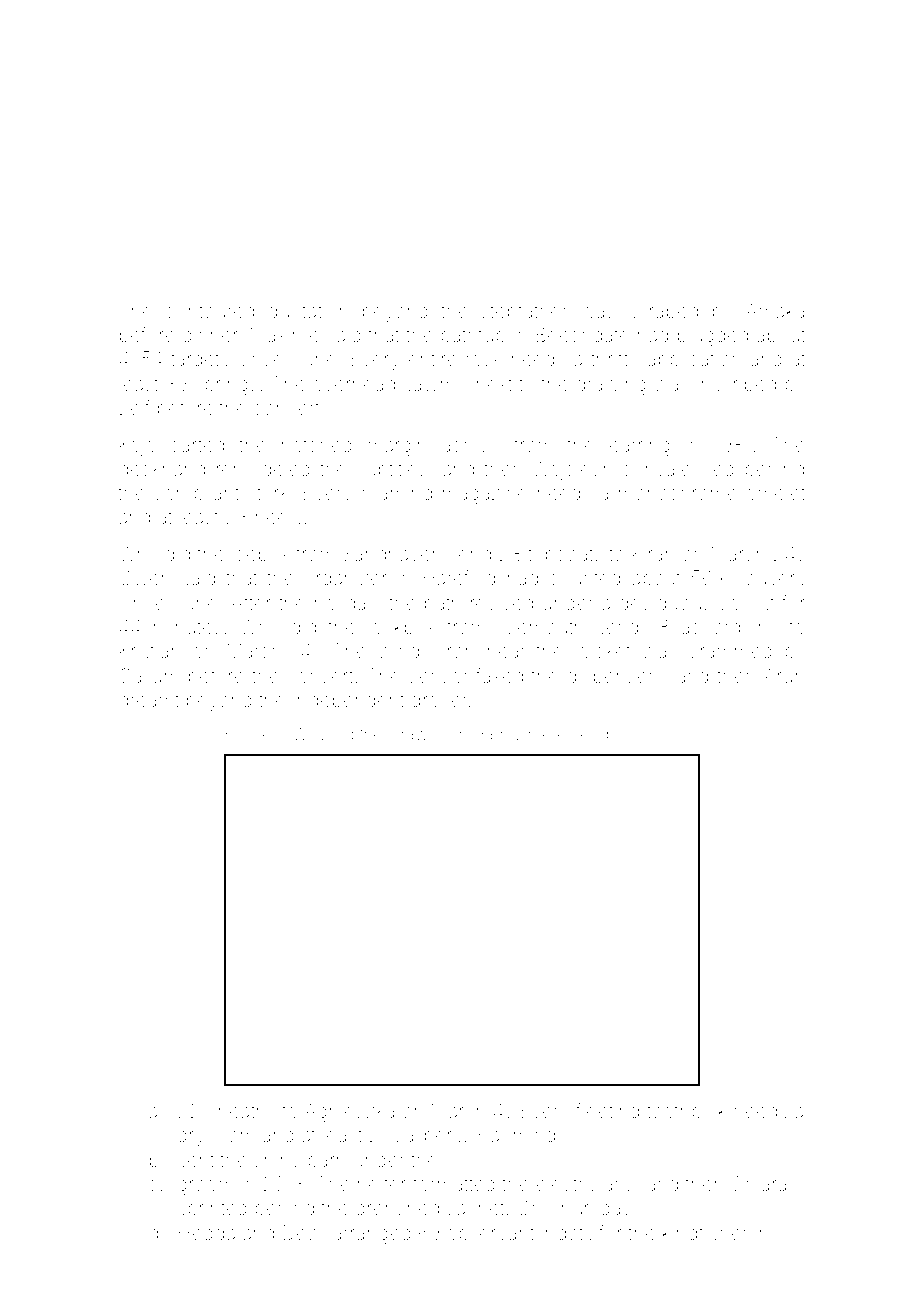  What do you see at coordinates (607, 1113) in the screenshot?
I see `fleeting` at bounding box center [607, 1113].
